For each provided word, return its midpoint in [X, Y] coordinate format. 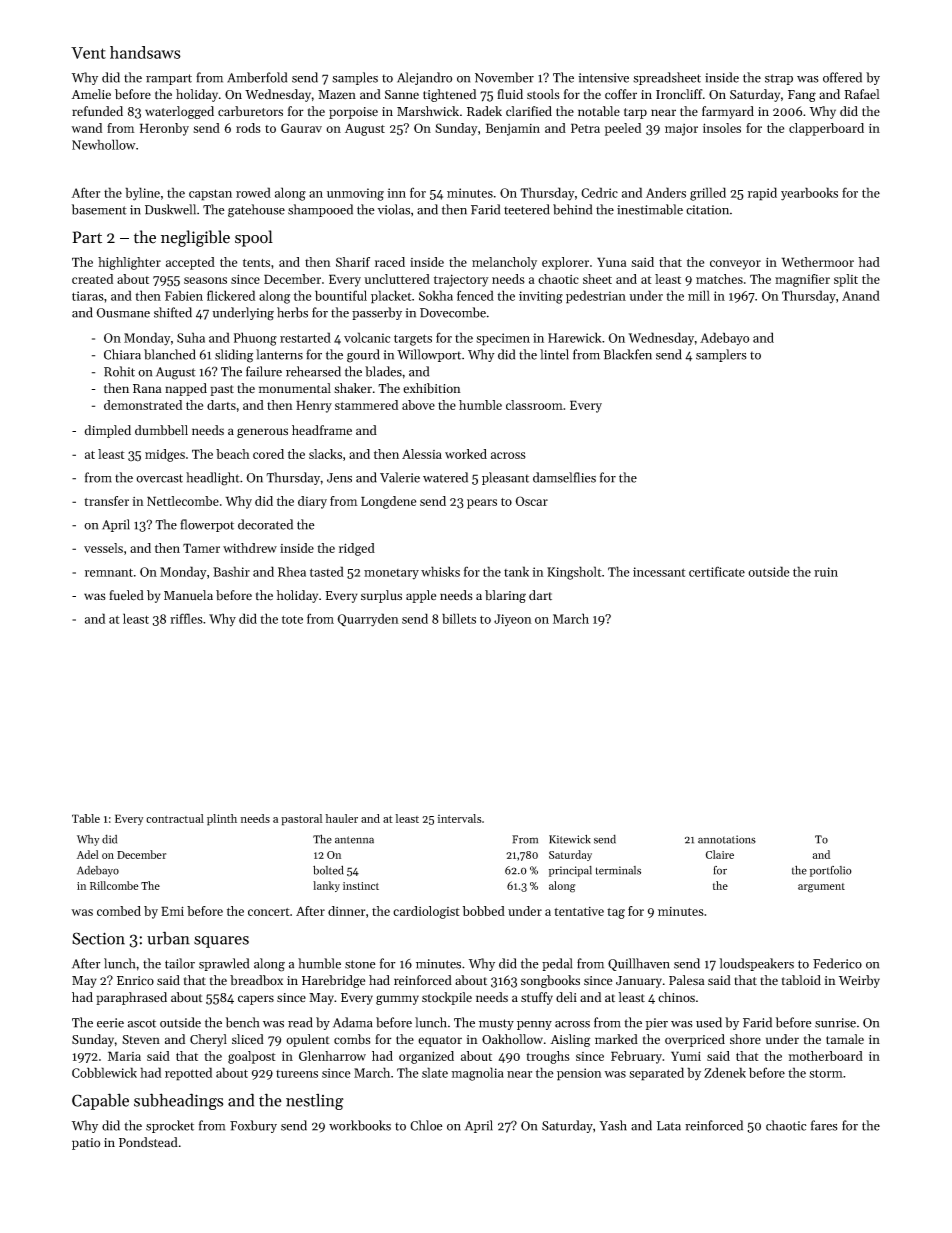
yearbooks [809, 194]
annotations [727, 839]
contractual [175, 818]
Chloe [426, 1125]
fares [824, 1125]
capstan [210, 195]
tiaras [88, 296]
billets [459, 618]
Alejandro [424, 78]
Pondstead [148, 1142]
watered [445, 477]
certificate [717, 571]
